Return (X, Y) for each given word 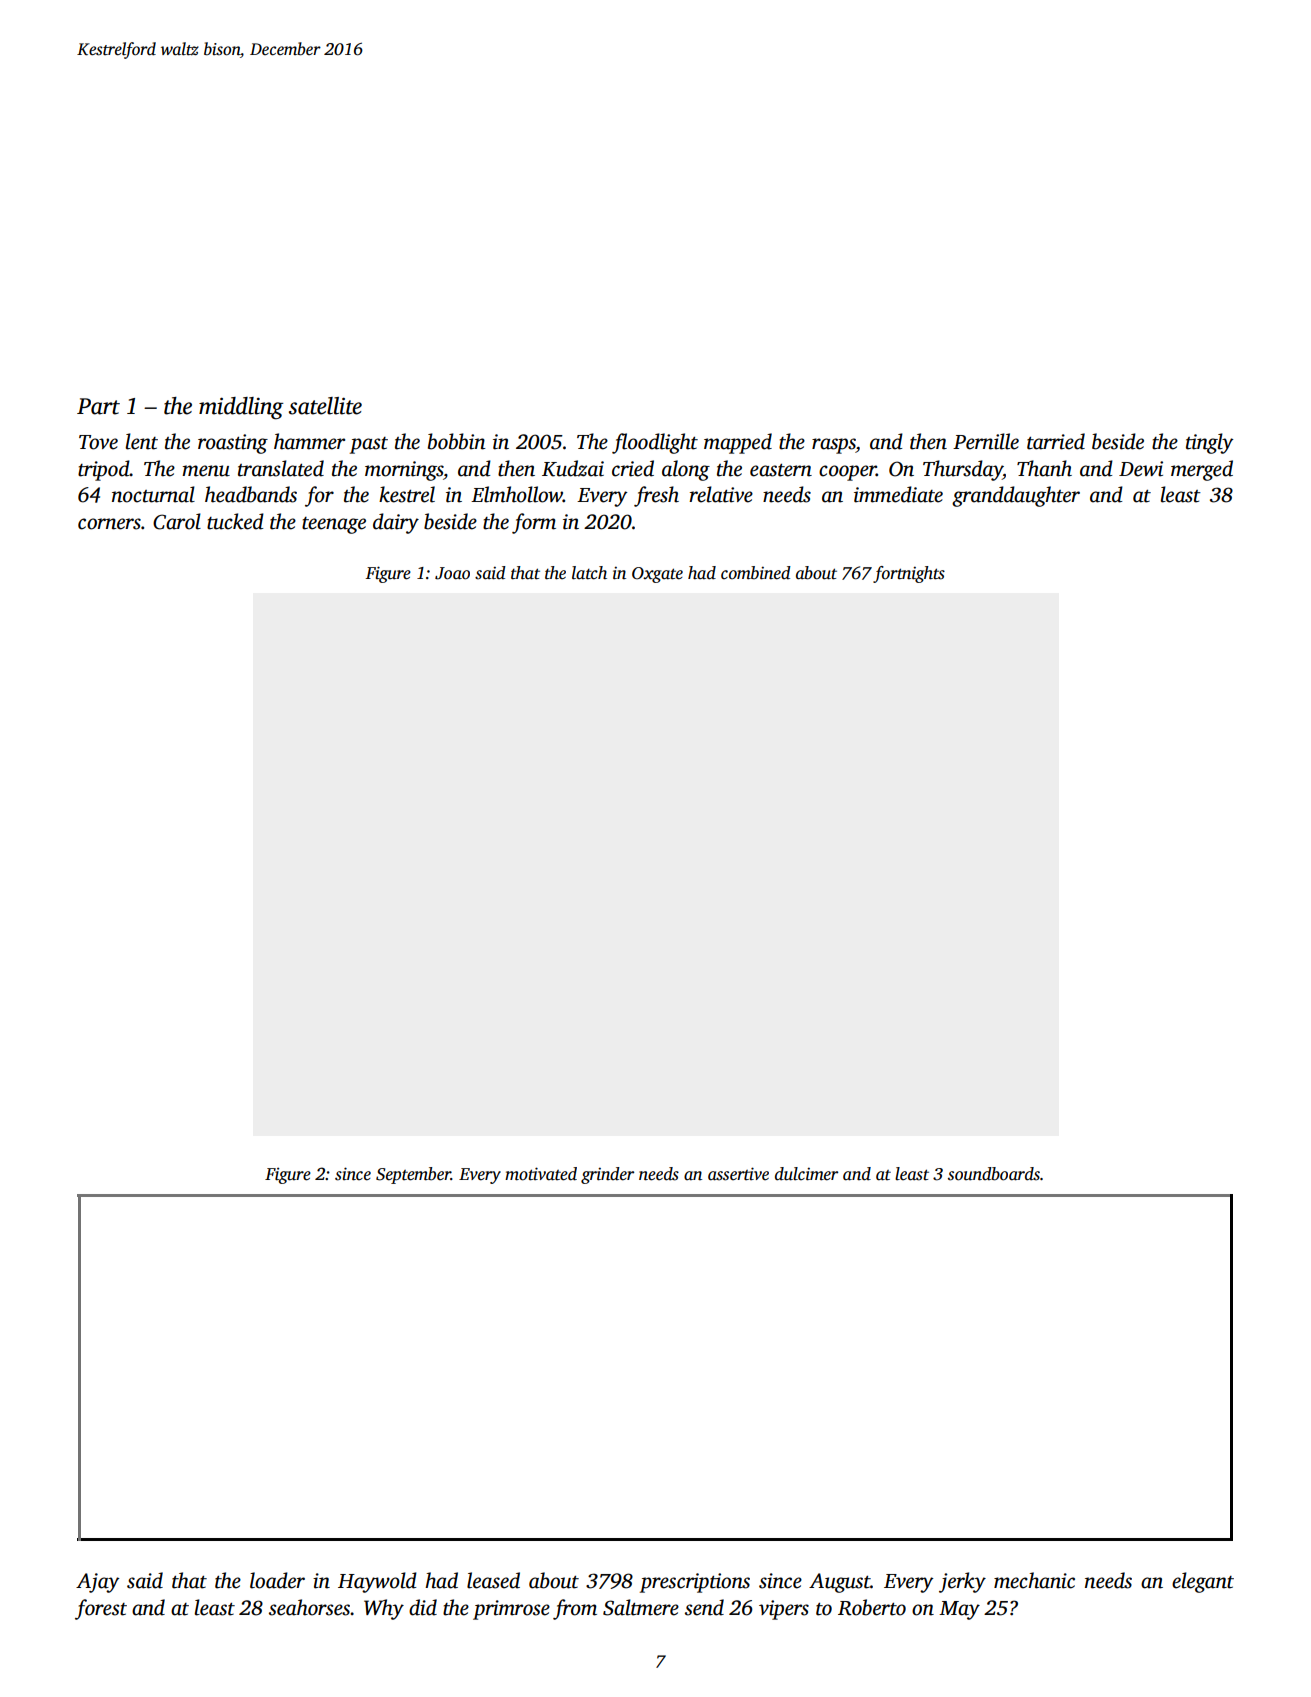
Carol (177, 521)
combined (756, 573)
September (413, 1175)
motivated (541, 1174)
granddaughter (1016, 496)
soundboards (994, 1174)
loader (277, 1580)
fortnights (909, 574)
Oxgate (657, 575)
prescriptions (695, 1583)
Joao (452, 573)
